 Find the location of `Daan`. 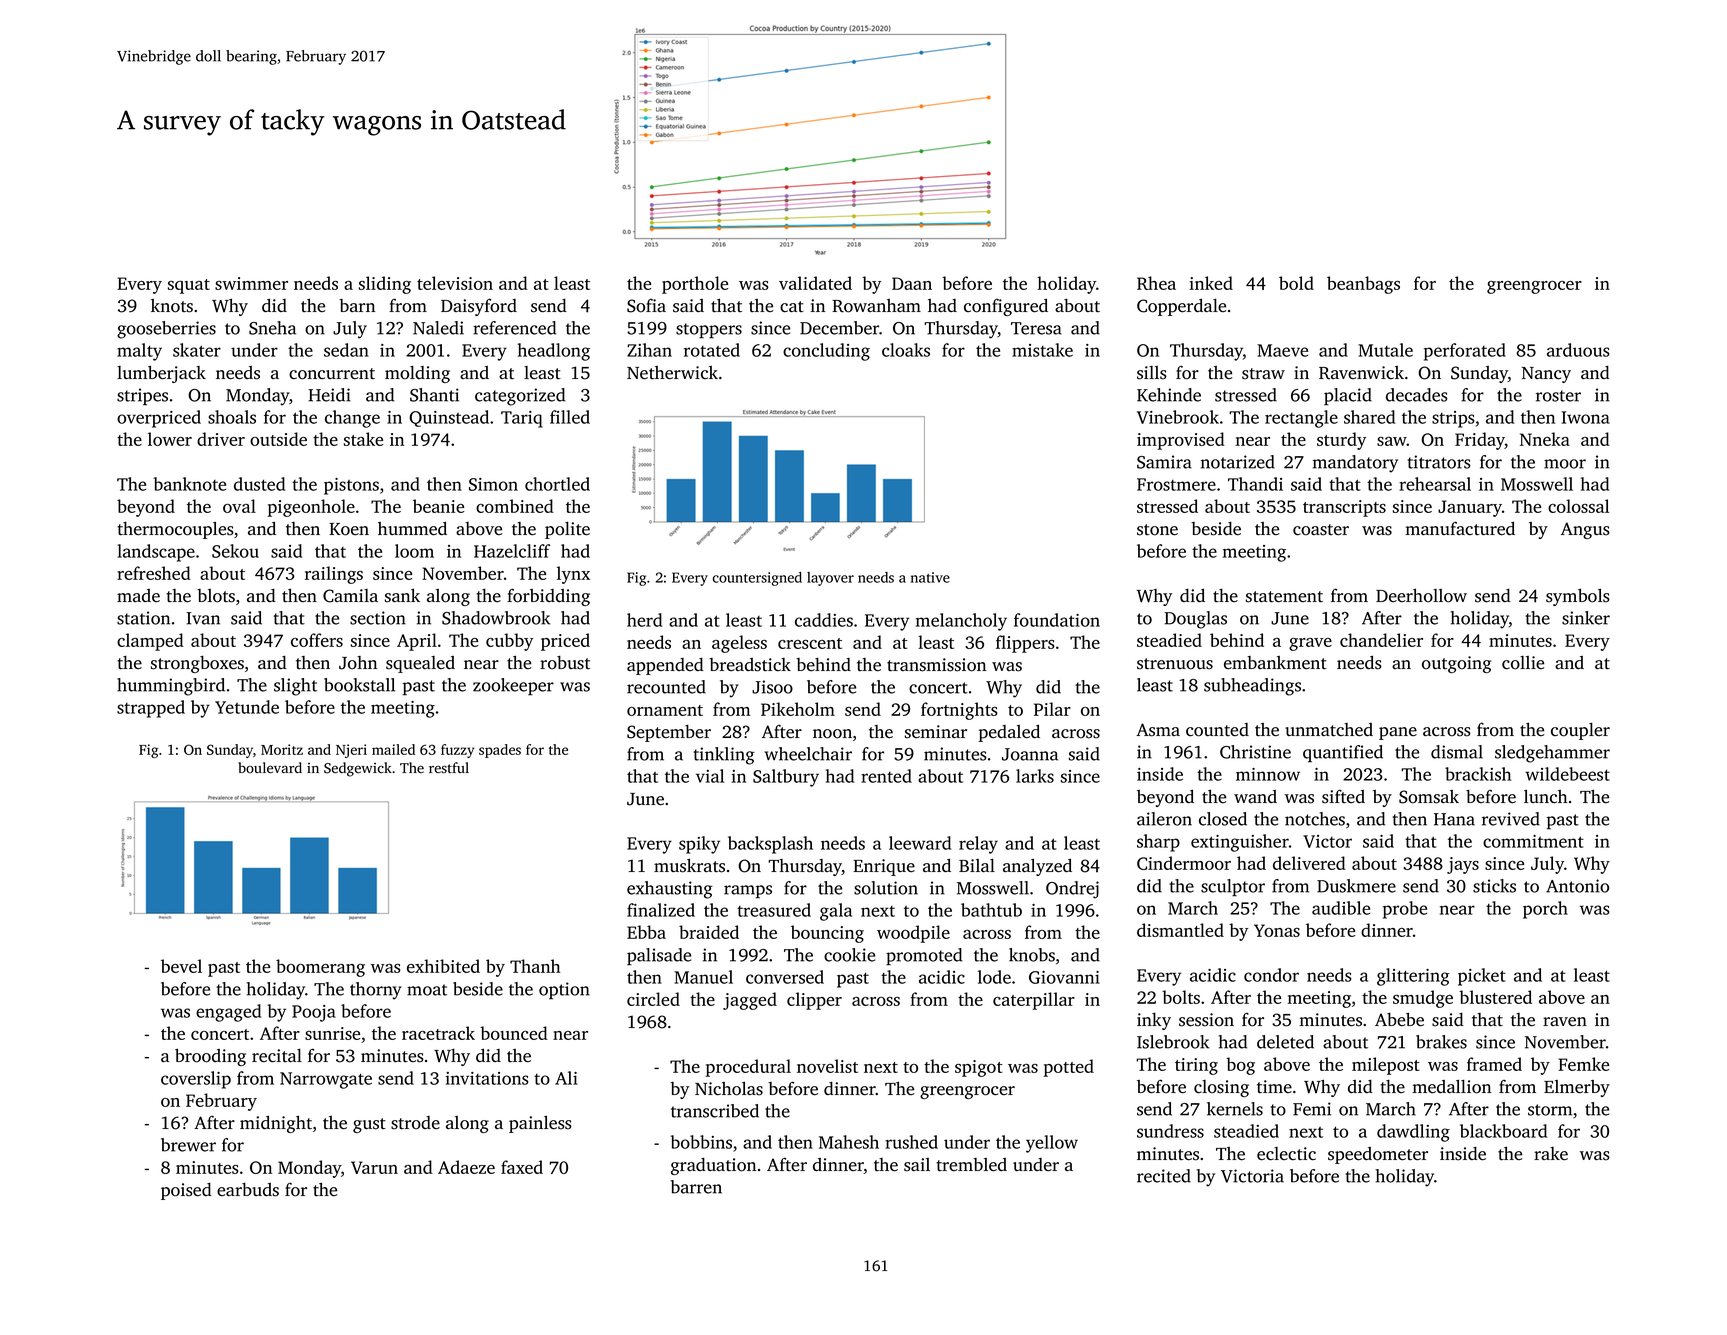

Daan is located at coordinates (912, 283).
